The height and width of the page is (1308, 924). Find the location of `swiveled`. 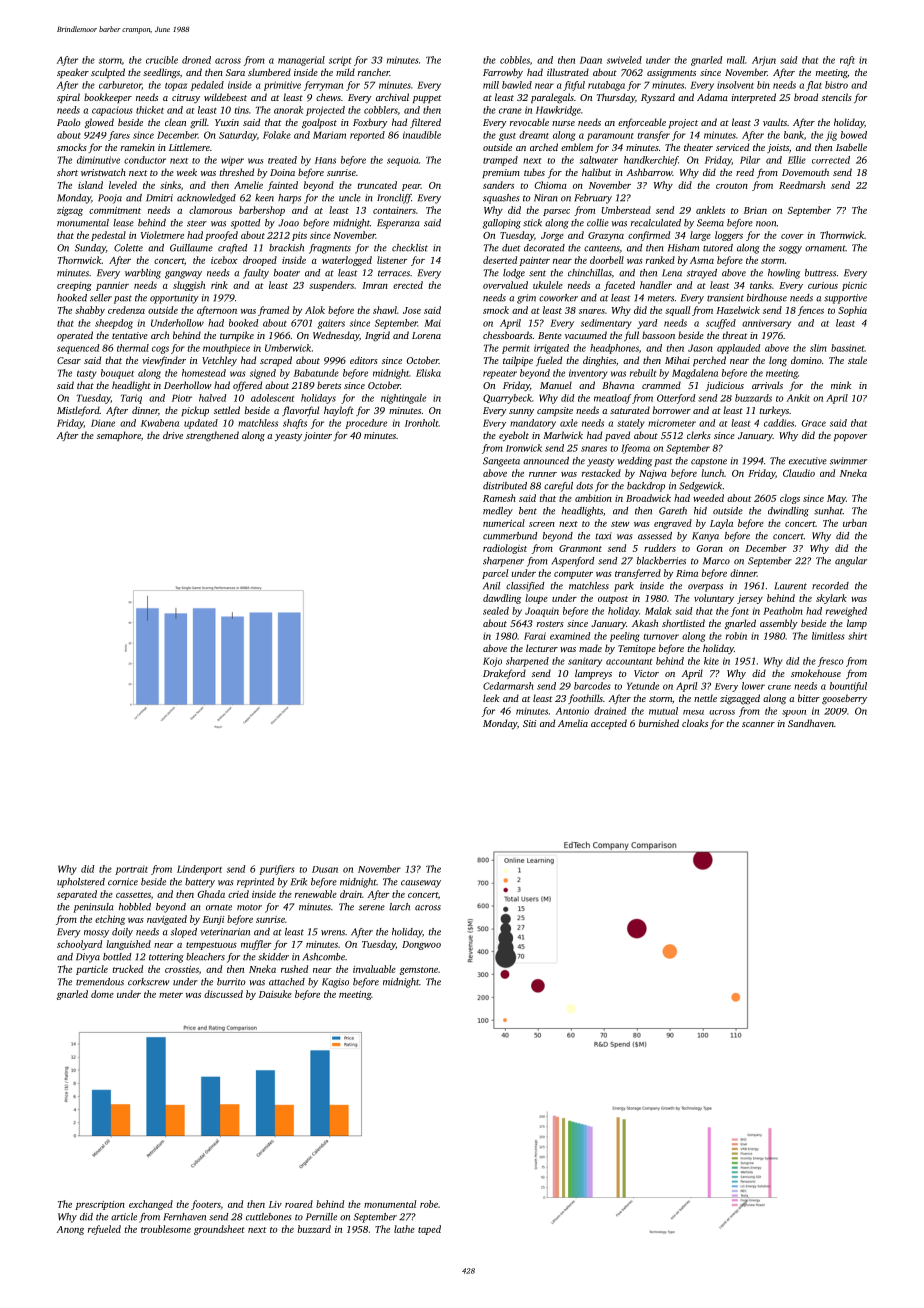

swiveled is located at coordinates (624, 60).
